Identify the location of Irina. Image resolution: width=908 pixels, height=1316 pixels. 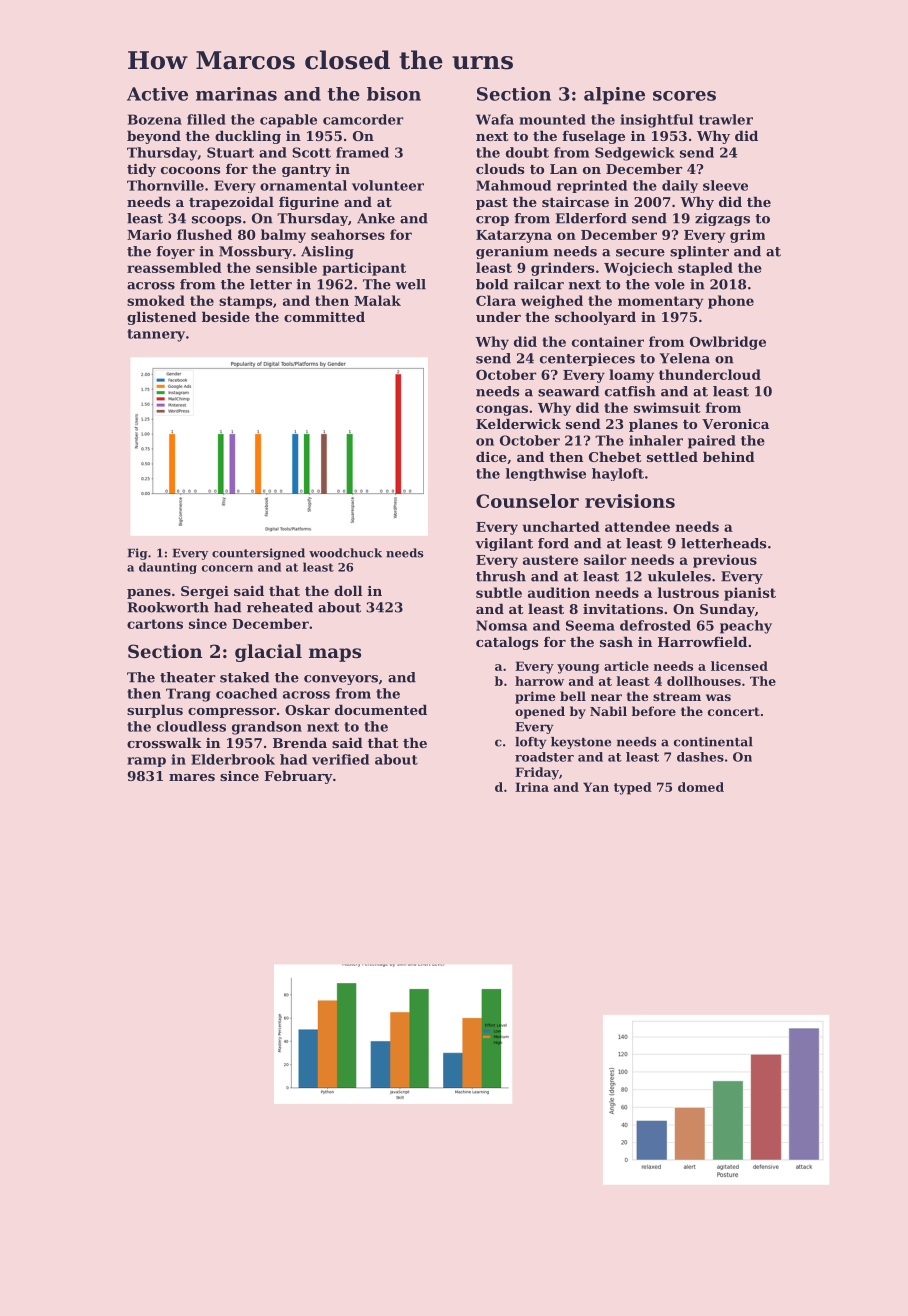
(532, 787).
